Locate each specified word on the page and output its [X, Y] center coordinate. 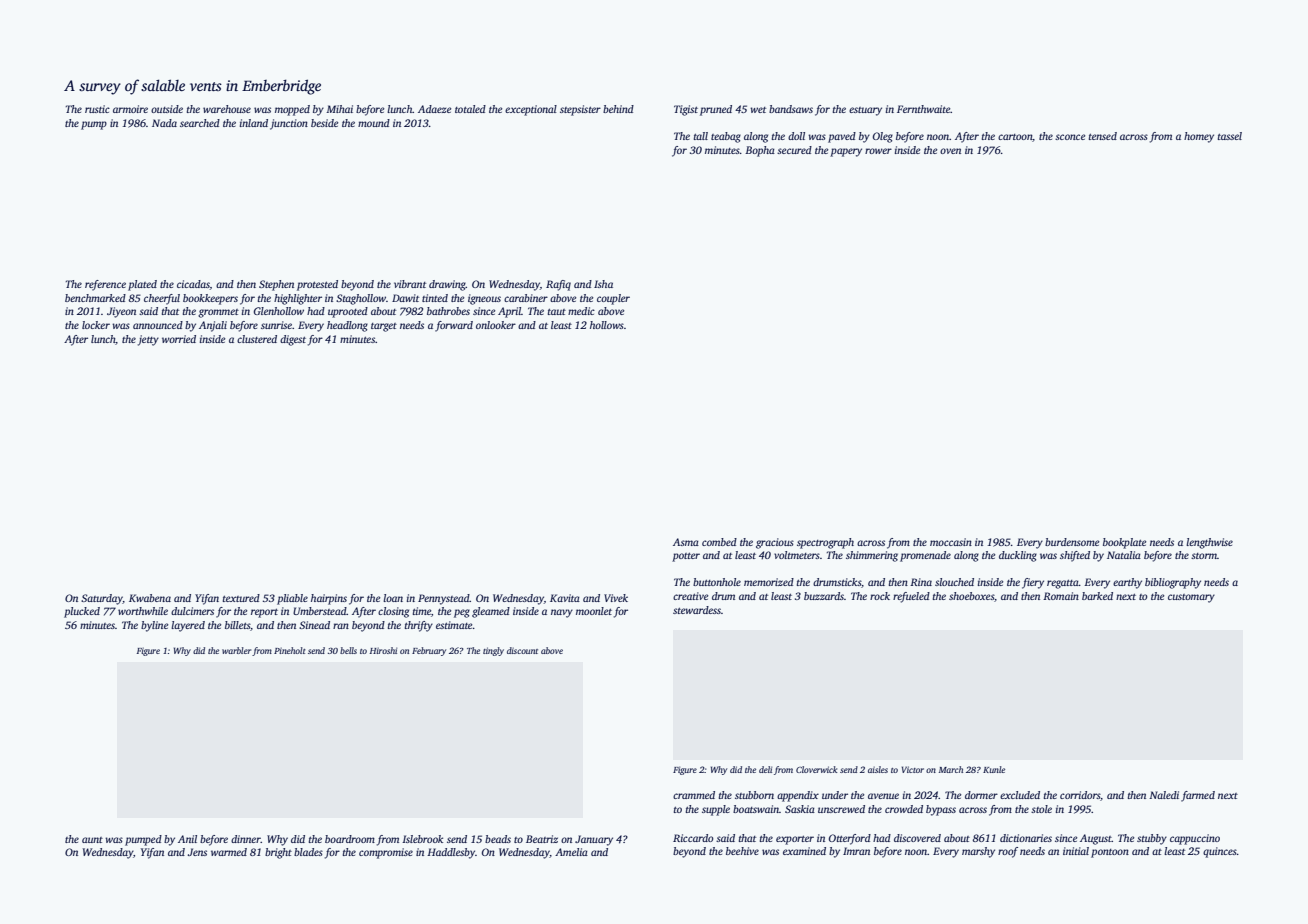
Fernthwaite [924, 109]
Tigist [686, 110]
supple [716, 810]
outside [167, 109]
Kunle [994, 769]
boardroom [350, 839]
